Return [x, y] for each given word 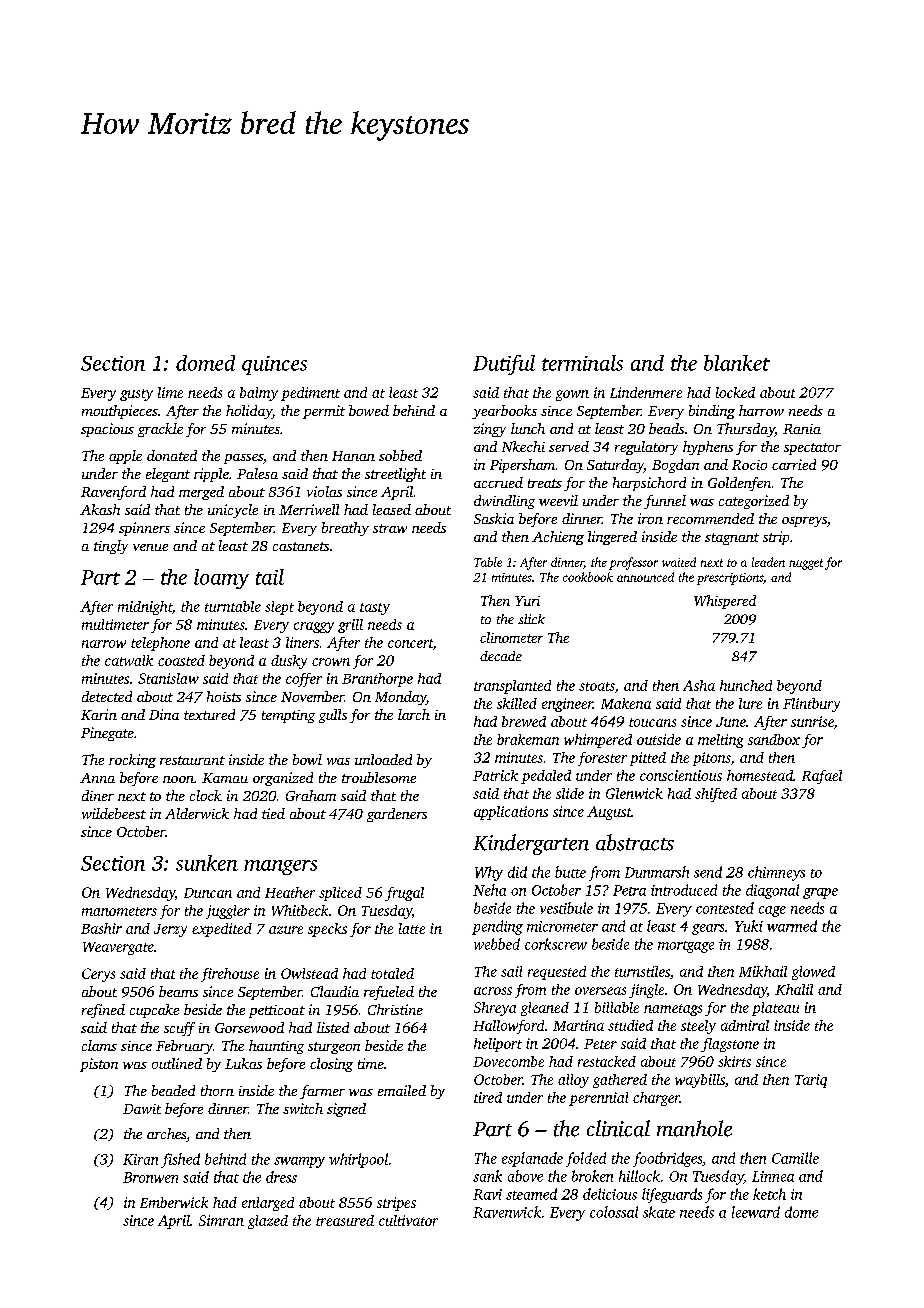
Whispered [725, 602]
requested [557, 973]
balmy [259, 394]
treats [545, 483]
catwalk [129, 660]
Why [489, 873]
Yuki [749, 926]
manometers [119, 911]
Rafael [822, 777]
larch [414, 714]
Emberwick [174, 1202]
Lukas [243, 1063]
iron [650, 518]
